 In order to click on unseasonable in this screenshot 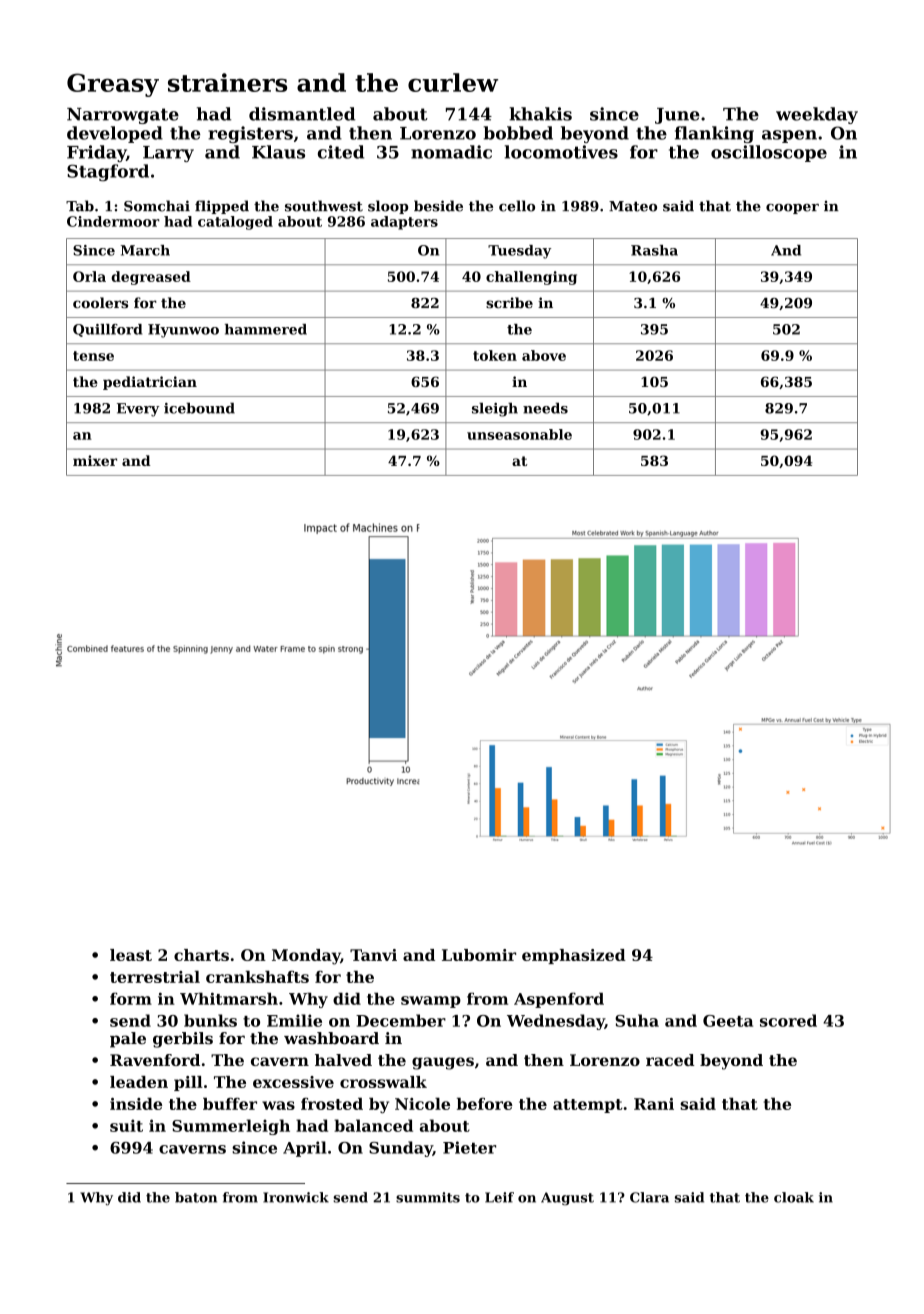, I will do `click(519, 434)`.
